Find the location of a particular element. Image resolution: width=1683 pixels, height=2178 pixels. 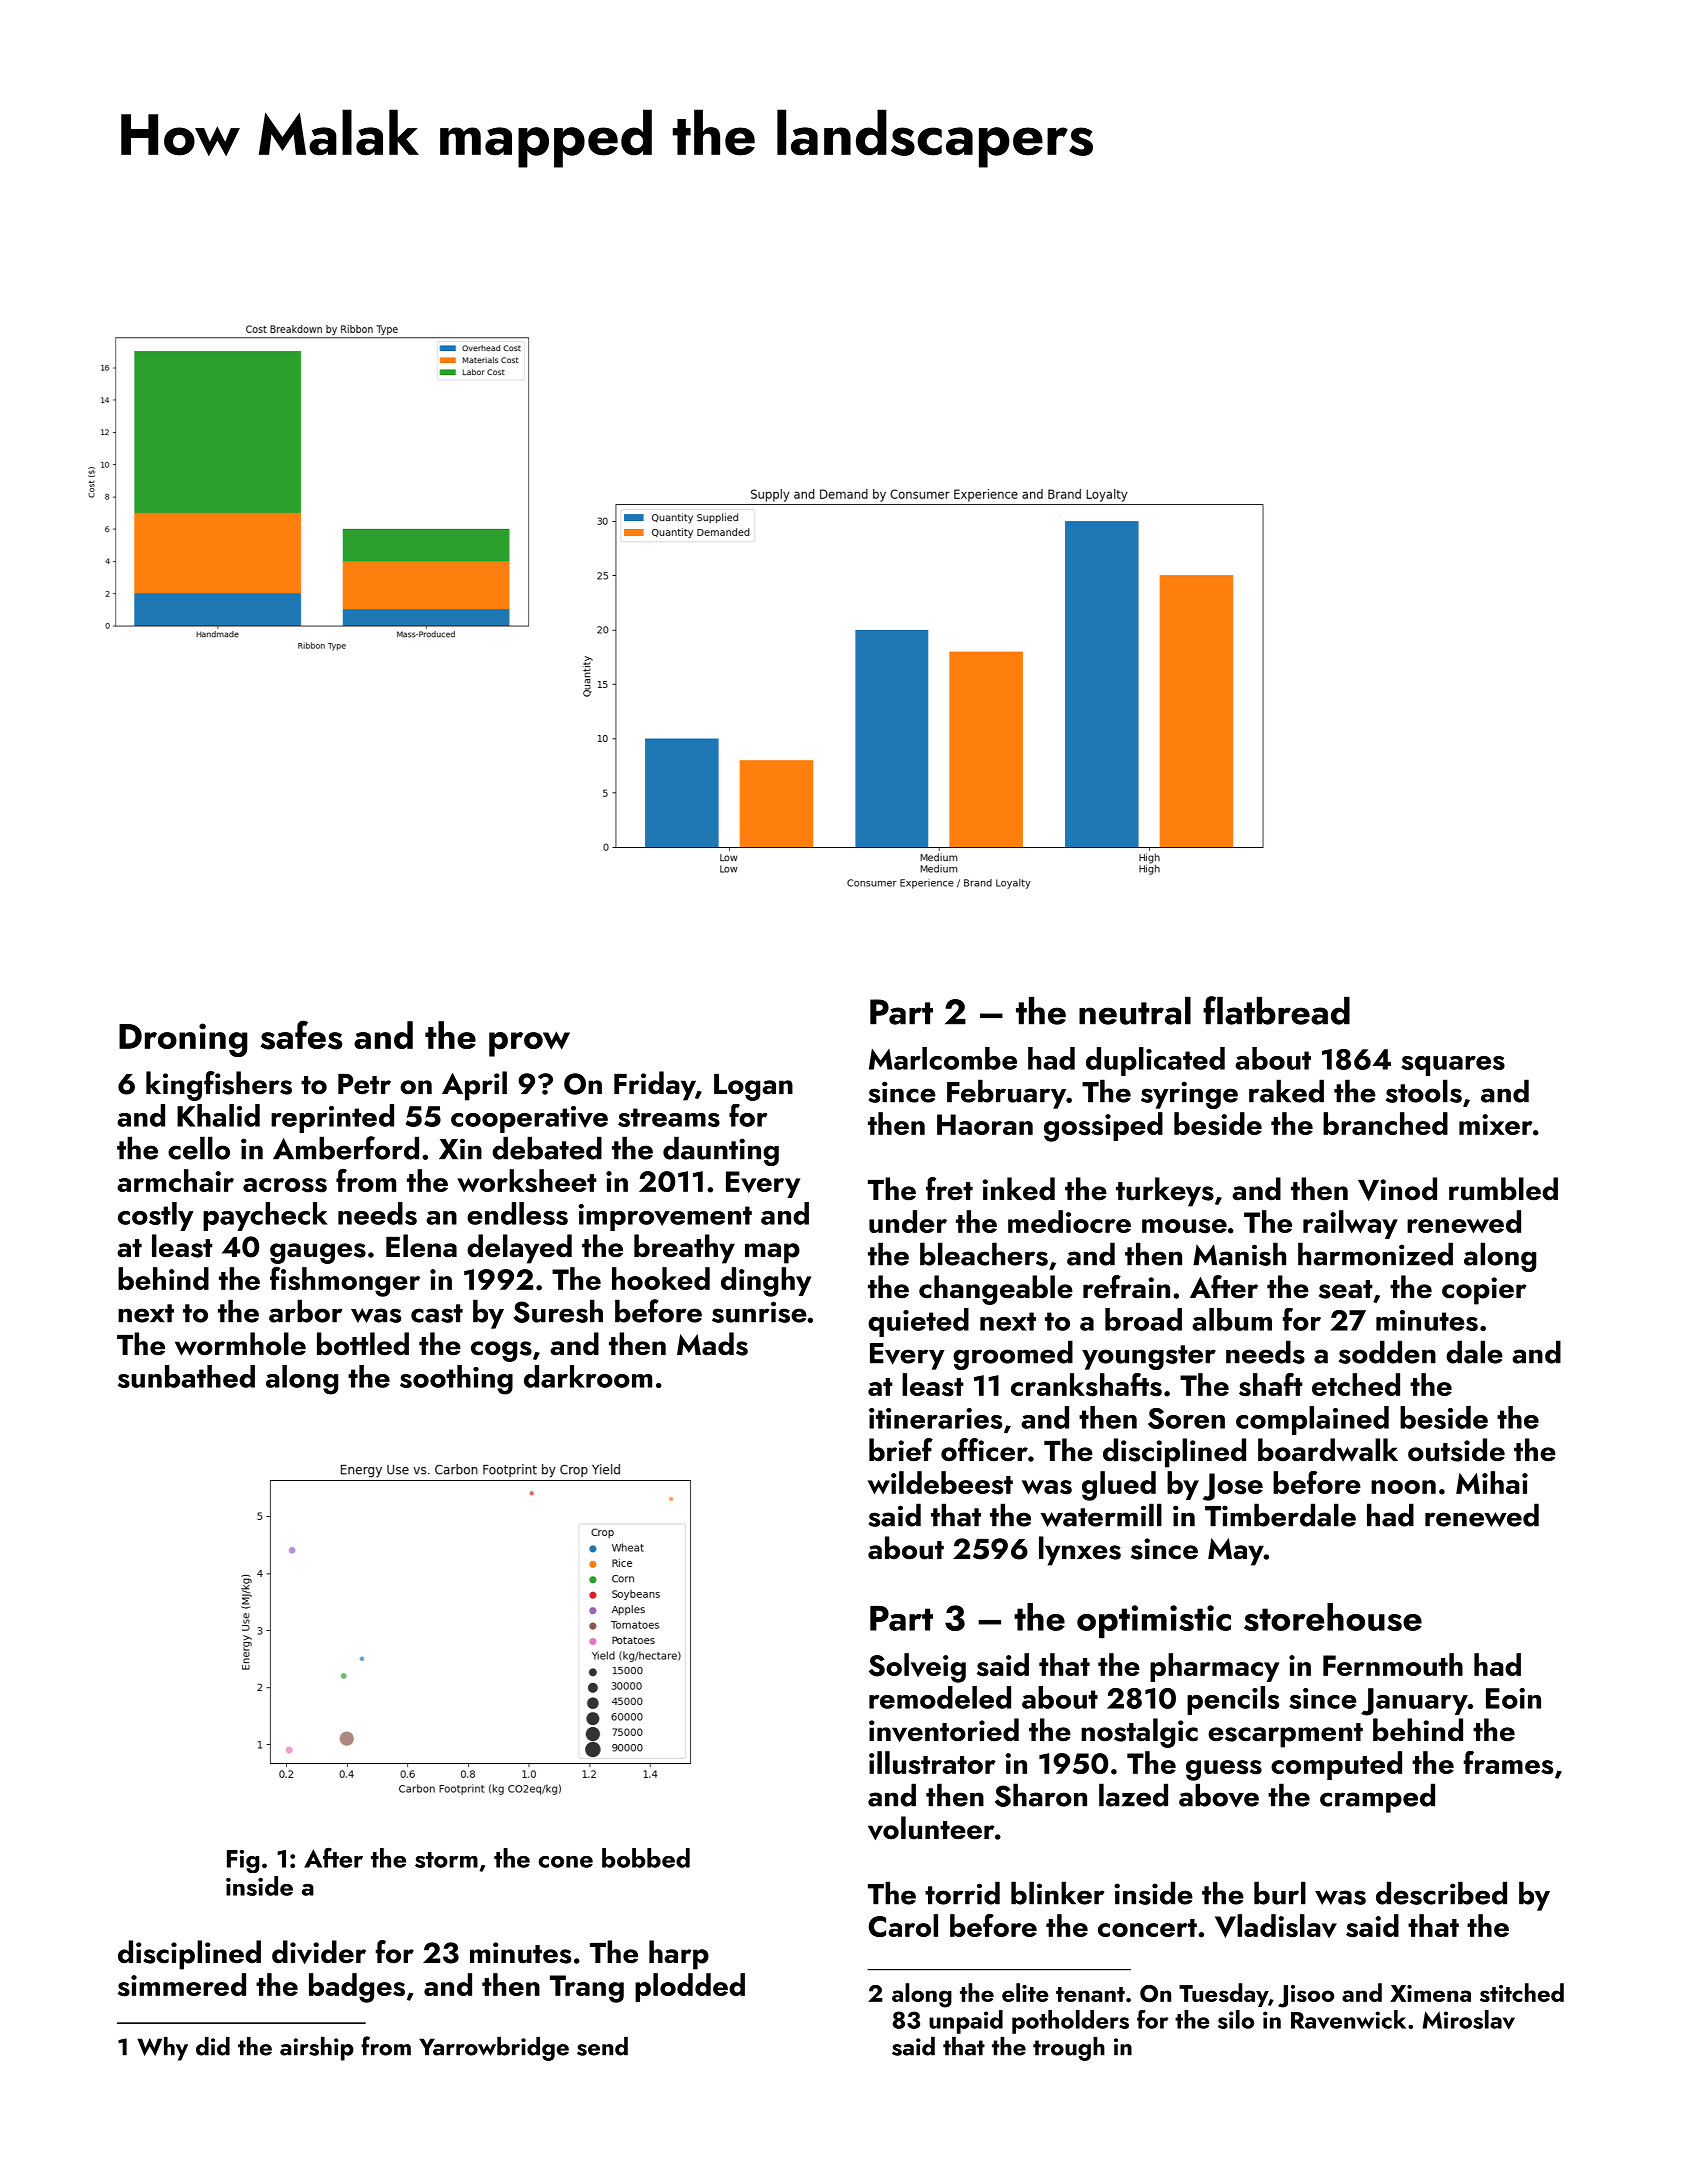

storehouse is located at coordinates (1333, 1617).
